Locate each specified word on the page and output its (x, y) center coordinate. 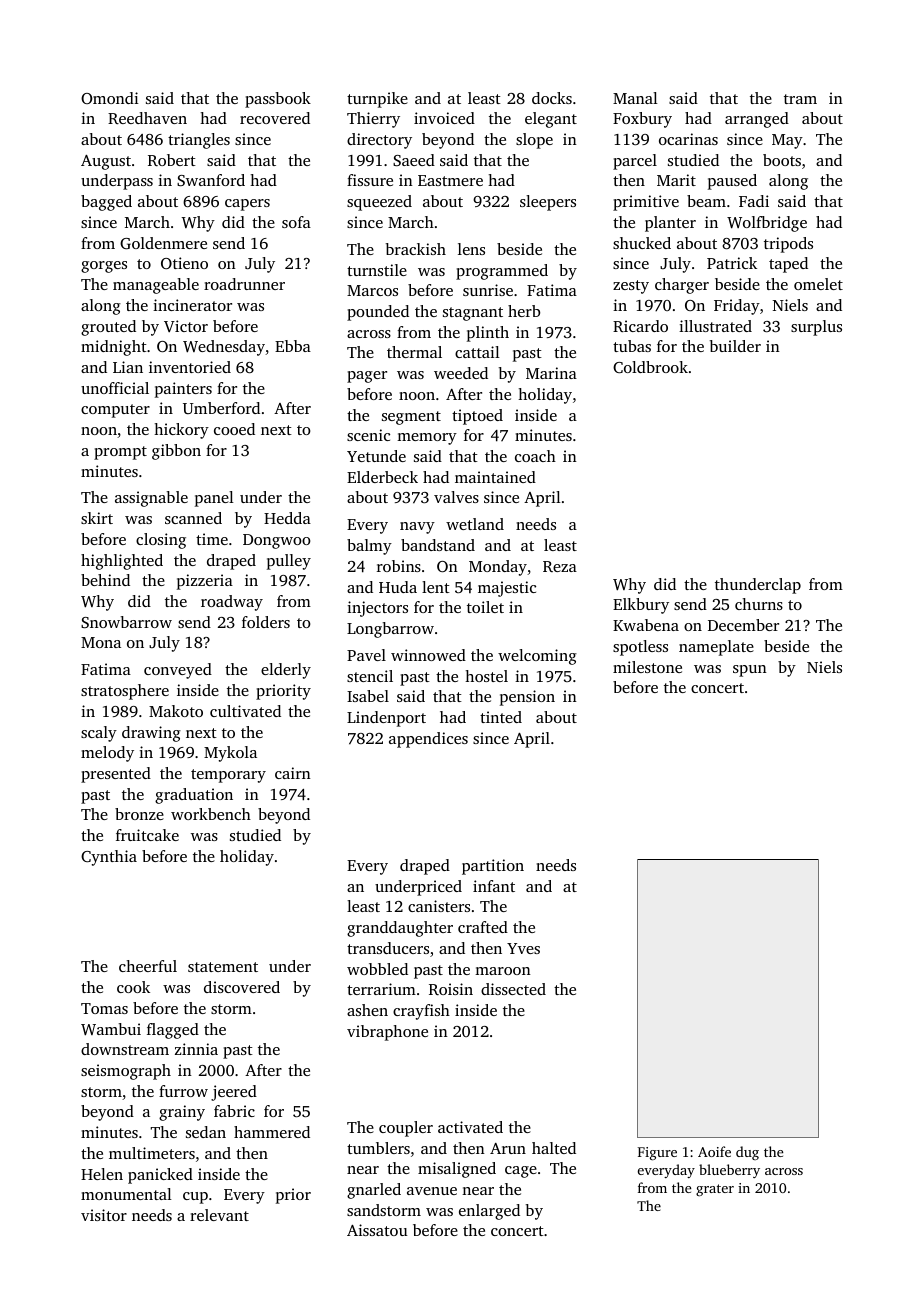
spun (750, 671)
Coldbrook (650, 367)
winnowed (428, 655)
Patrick (732, 263)
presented (116, 775)
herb (524, 311)
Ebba (293, 346)
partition (493, 867)
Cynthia (109, 858)
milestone (647, 667)
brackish (416, 249)
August (106, 162)
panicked (160, 1176)
